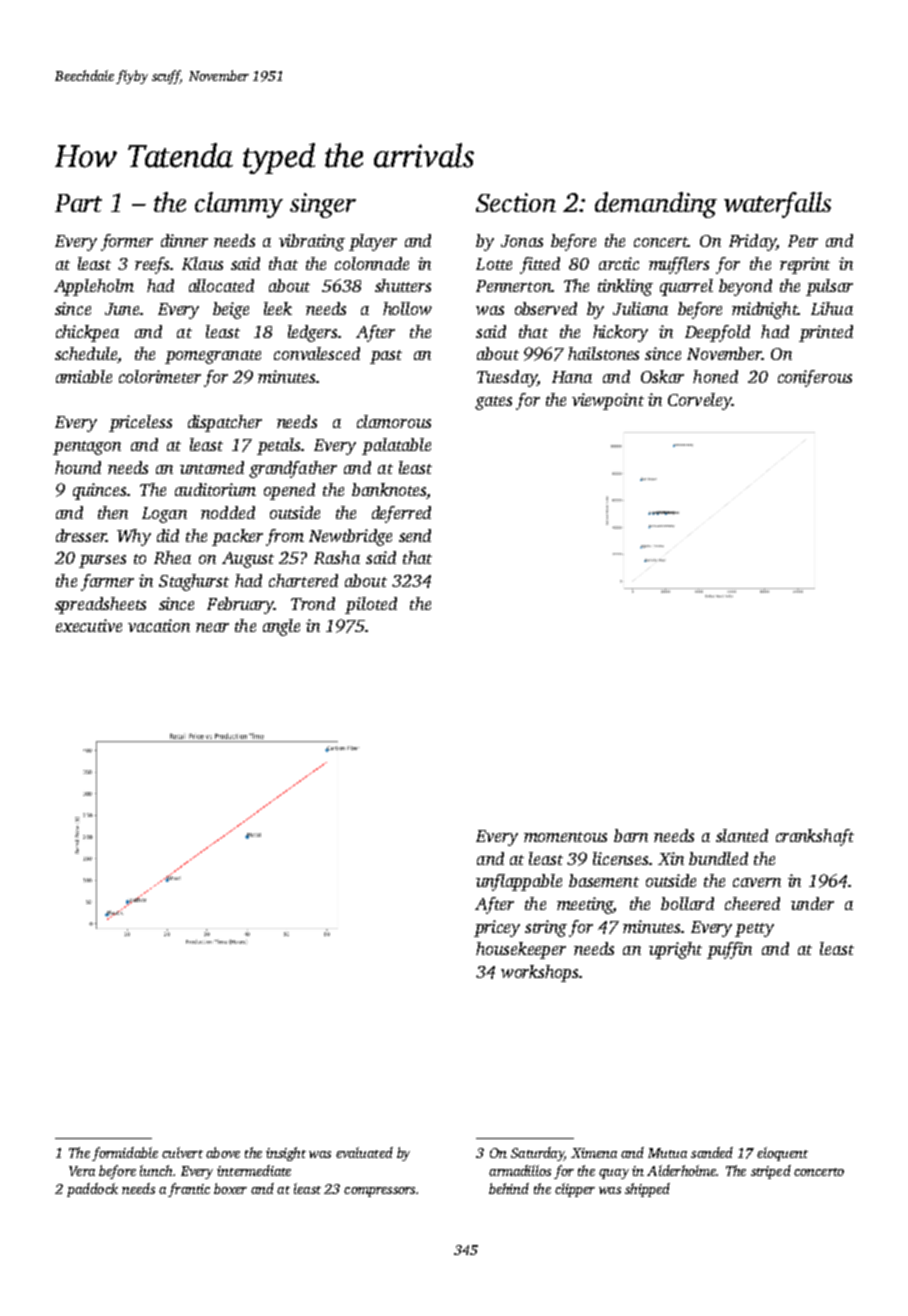 Image resolution: width=908 pixels, height=1316 pixels. What do you see at coordinates (513, 286) in the screenshot?
I see `Pennerton` at bounding box center [513, 286].
